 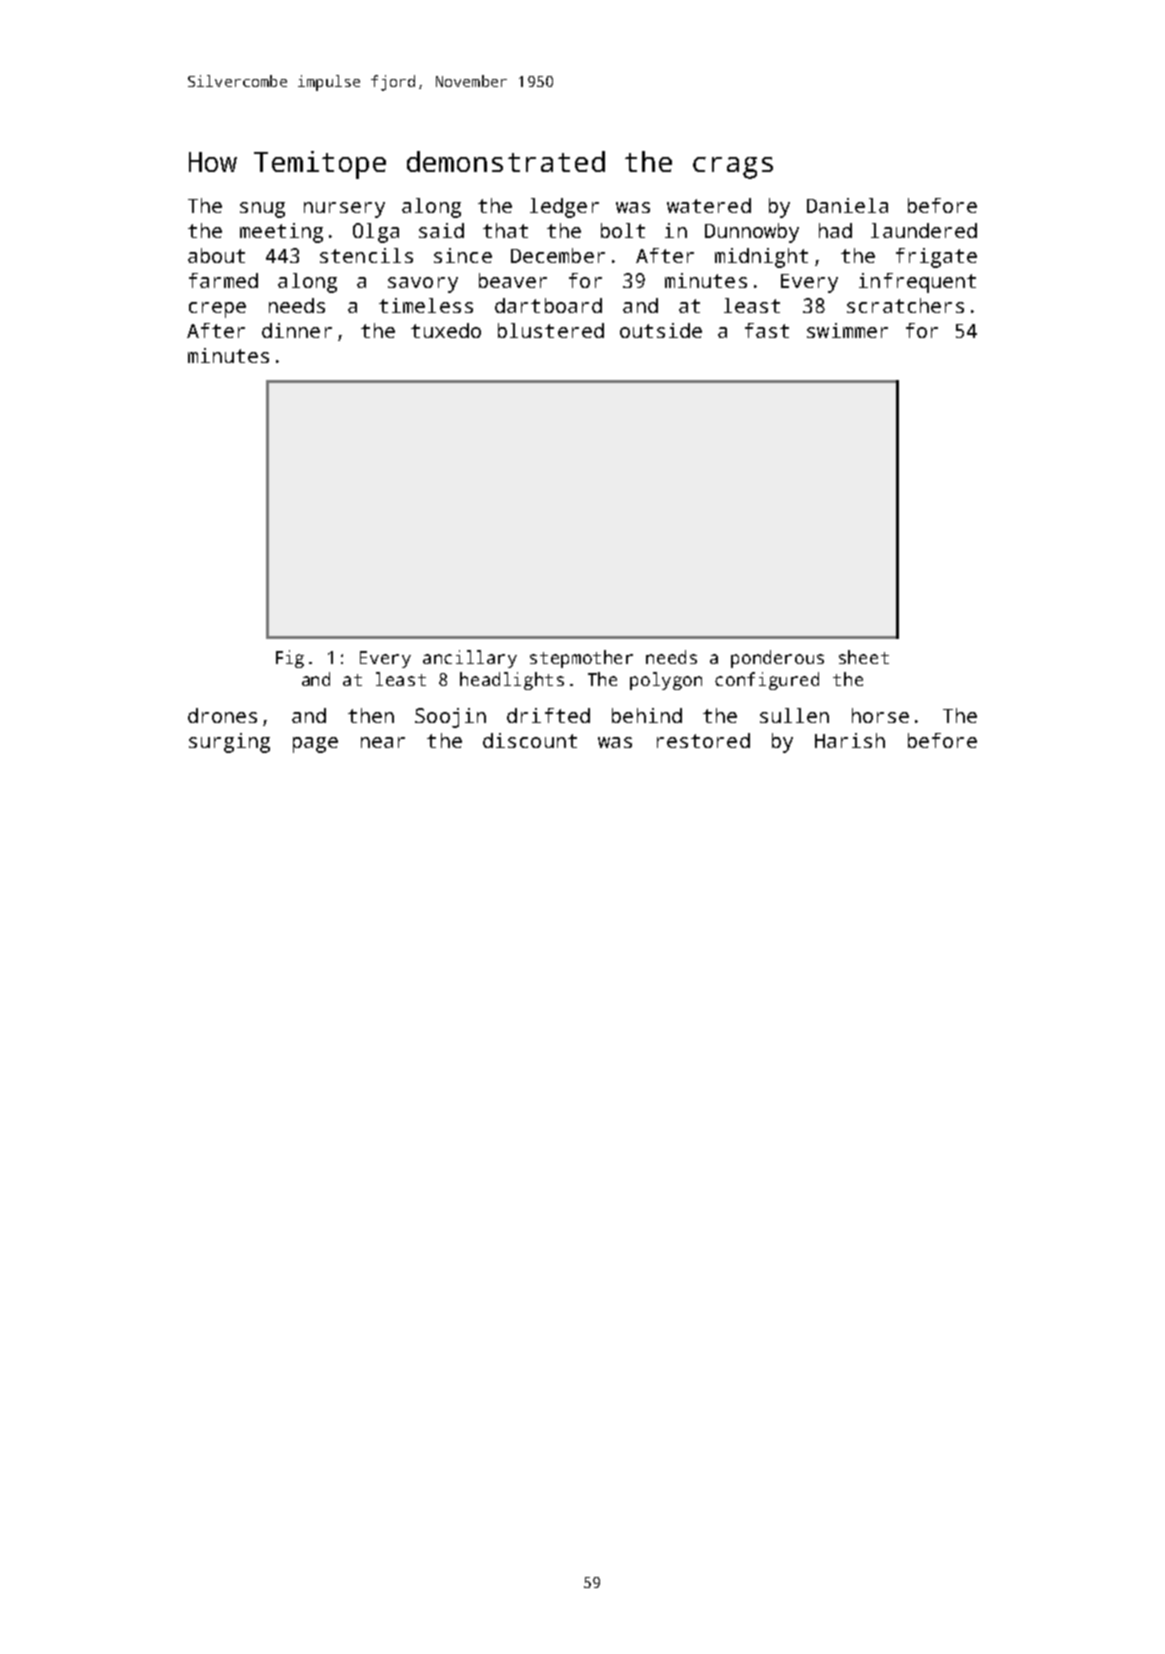 What do you see at coordinates (262, 210) in the screenshot?
I see `snug` at bounding box center [262, 210].
